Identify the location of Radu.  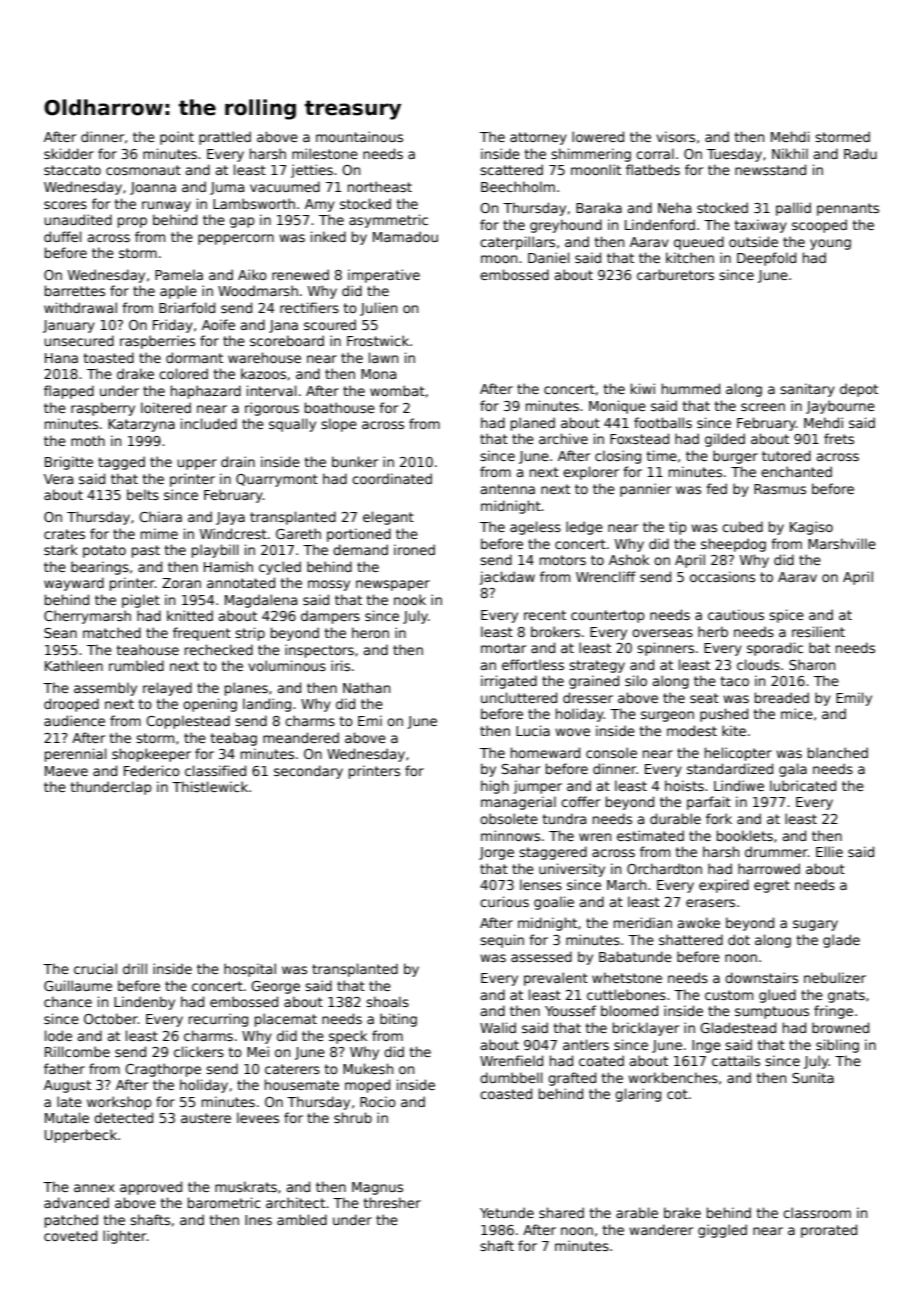
(860, 153).
